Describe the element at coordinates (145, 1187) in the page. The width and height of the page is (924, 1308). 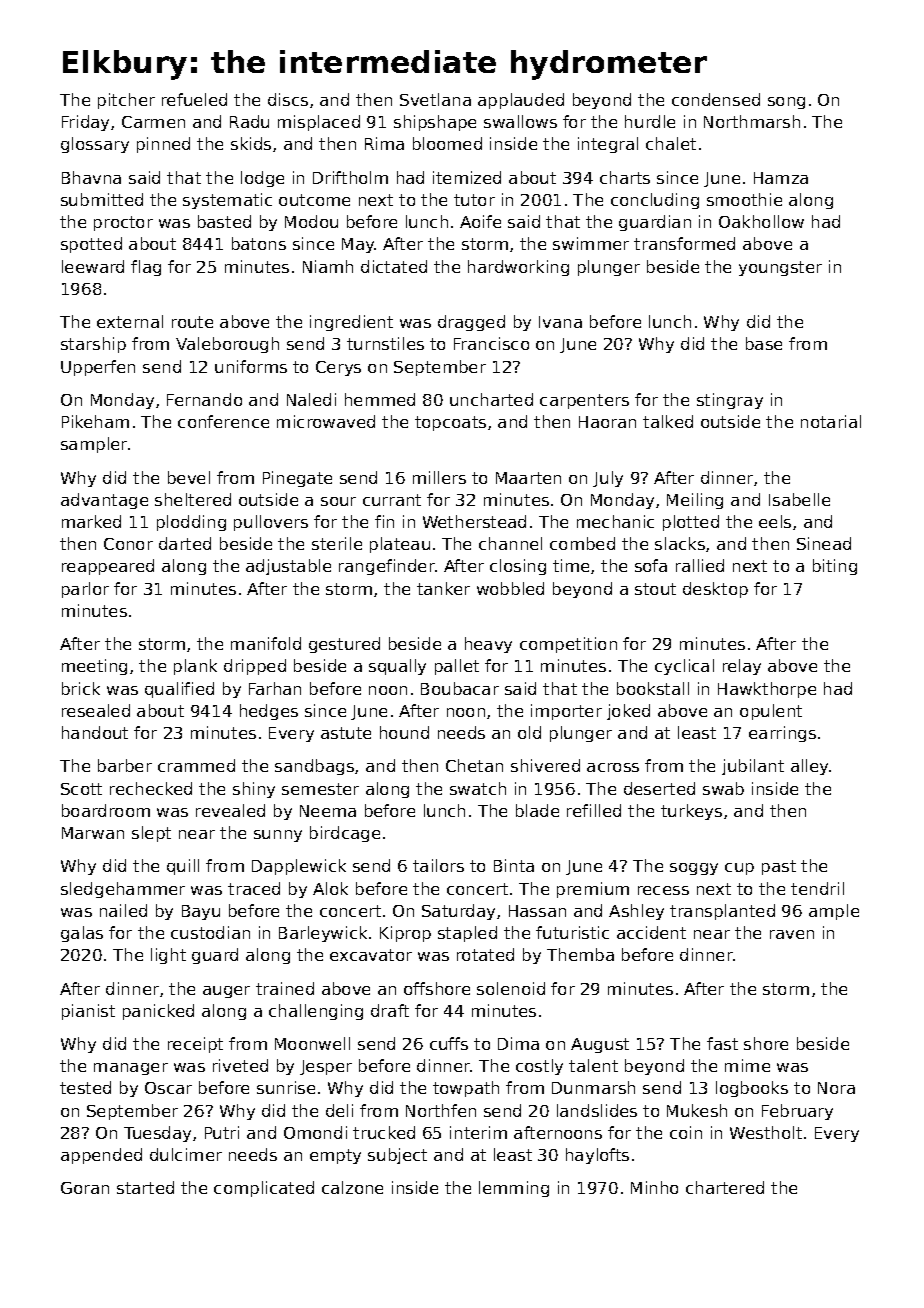
I see `started` at that location.
